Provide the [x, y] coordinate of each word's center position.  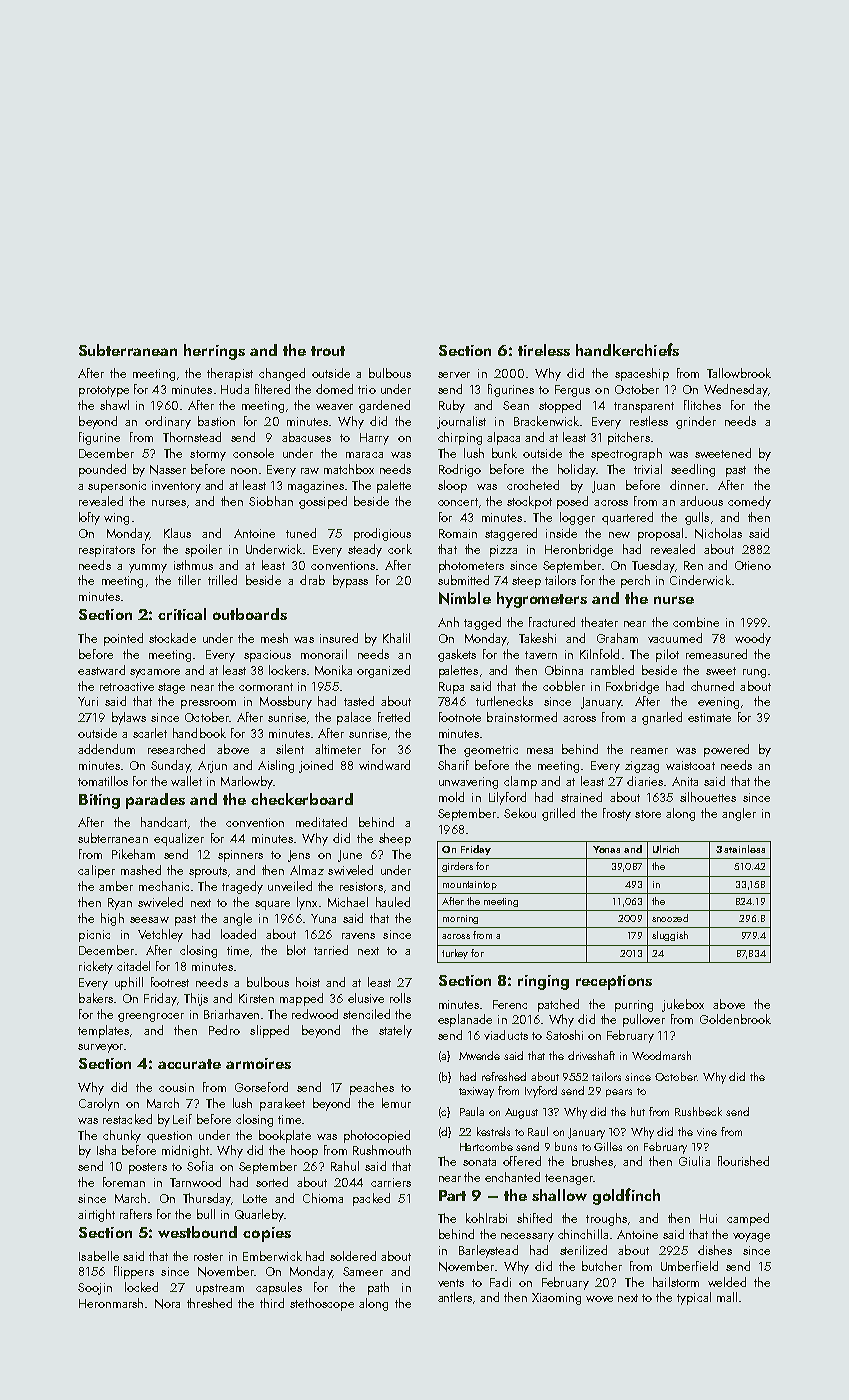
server [454, 375]
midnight [185, 1151]
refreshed [504, 1076]
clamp [520, 782]
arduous [701, 501]
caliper [96, 871]
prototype [104, 391]
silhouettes [708, 797]
